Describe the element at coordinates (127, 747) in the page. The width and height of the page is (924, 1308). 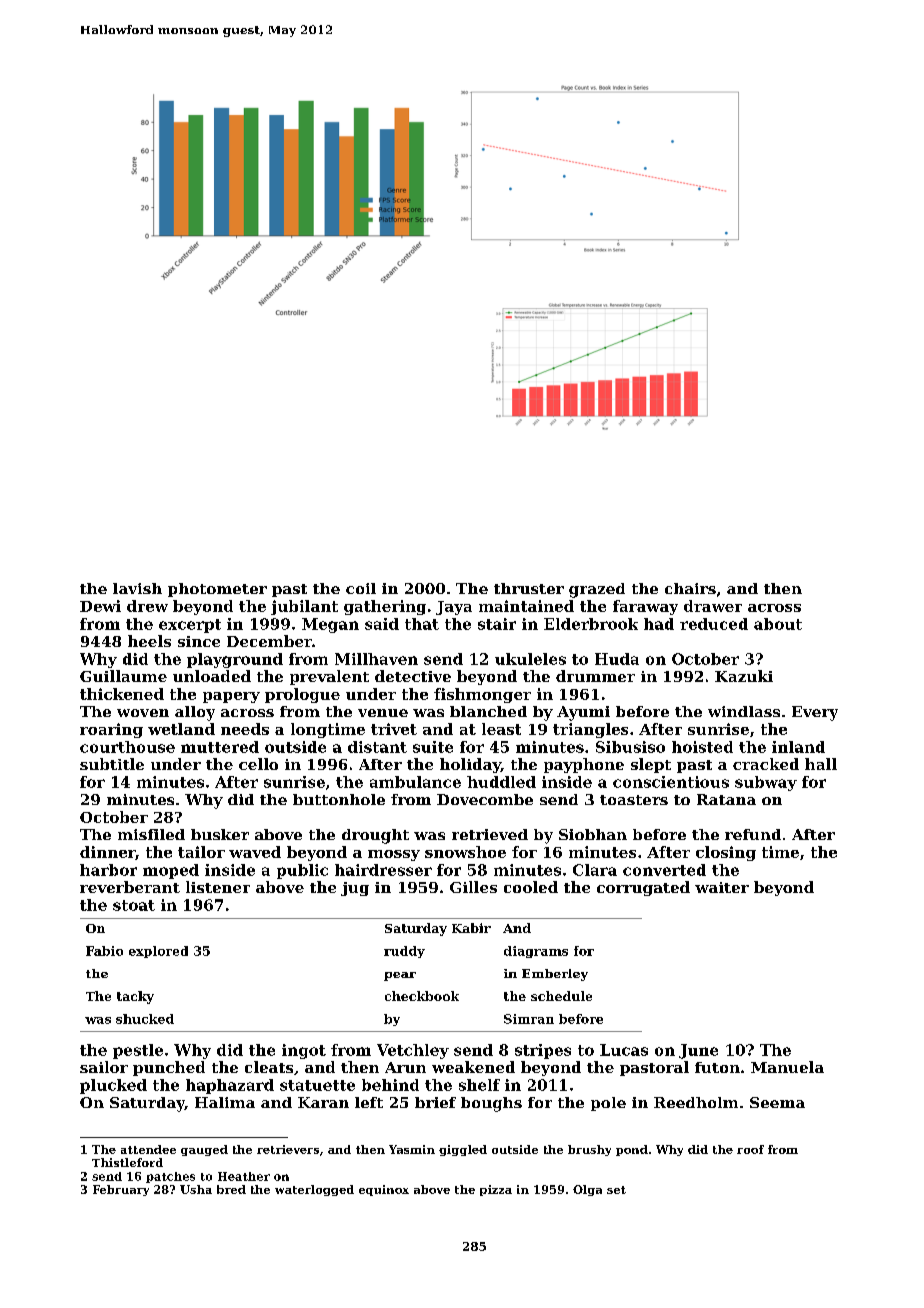
I see `courthouse` at that location.
